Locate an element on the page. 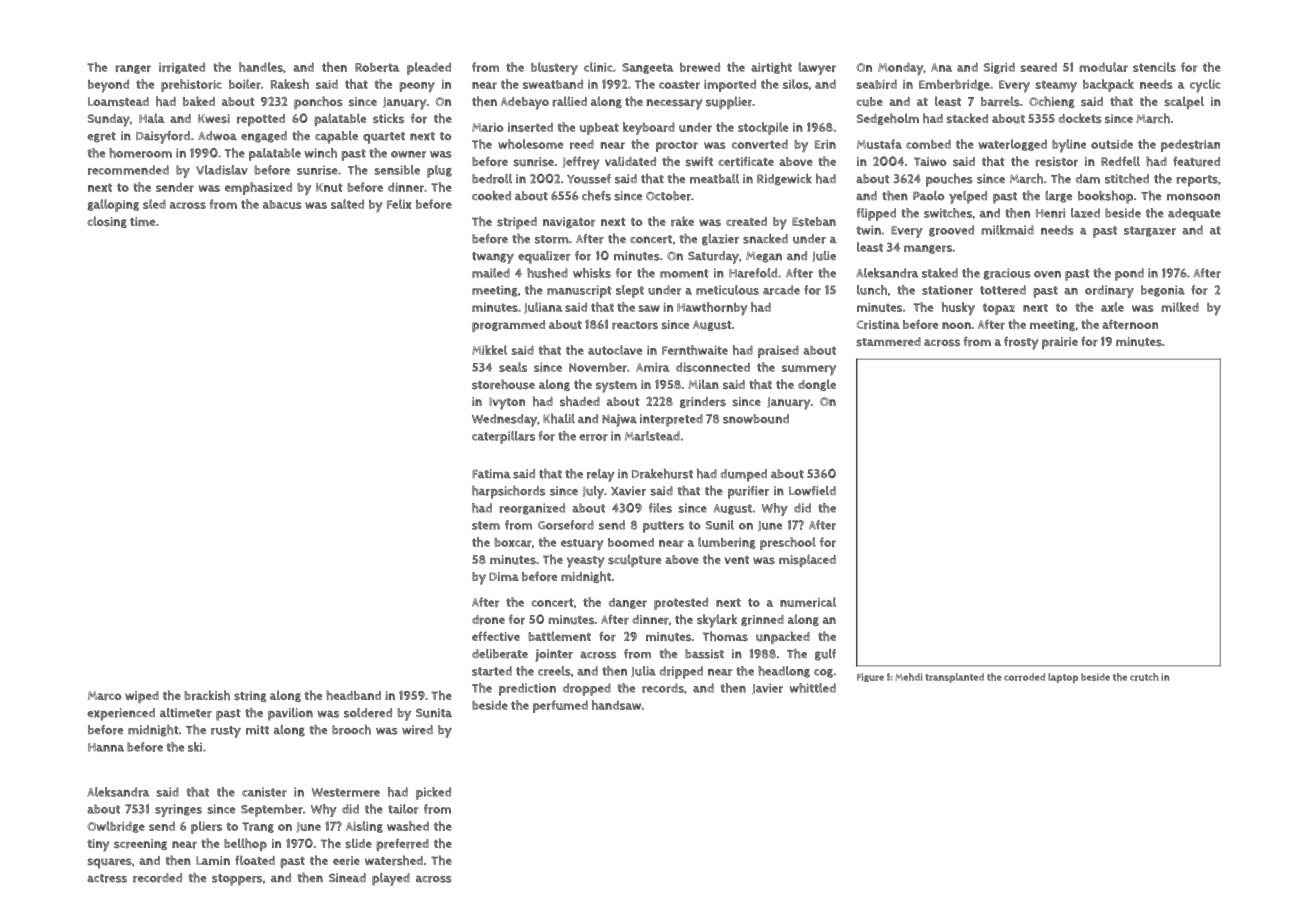  Roberta is located at coordinates (377, 67).
